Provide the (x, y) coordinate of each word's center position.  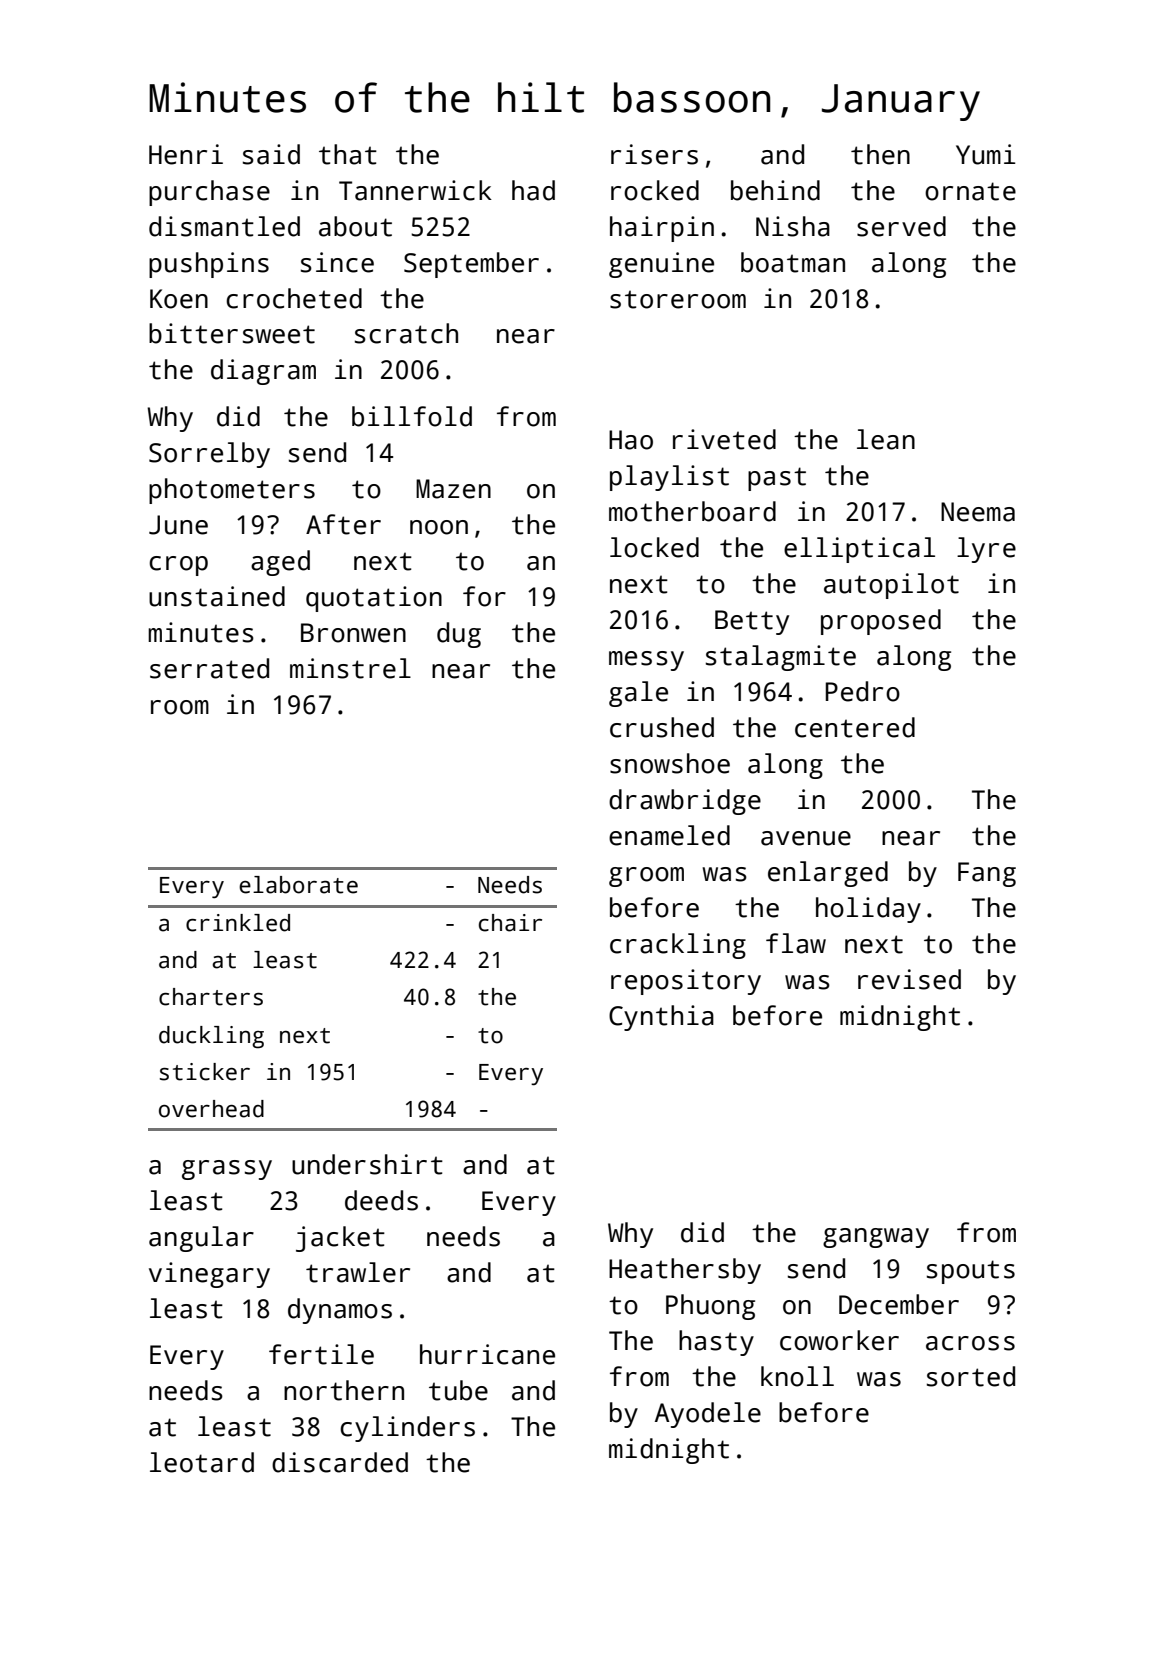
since (337, 262)
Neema (978, 512)
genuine (661, 265)
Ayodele (708, 1415)
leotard (202, 1462)
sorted (971, 1376)
